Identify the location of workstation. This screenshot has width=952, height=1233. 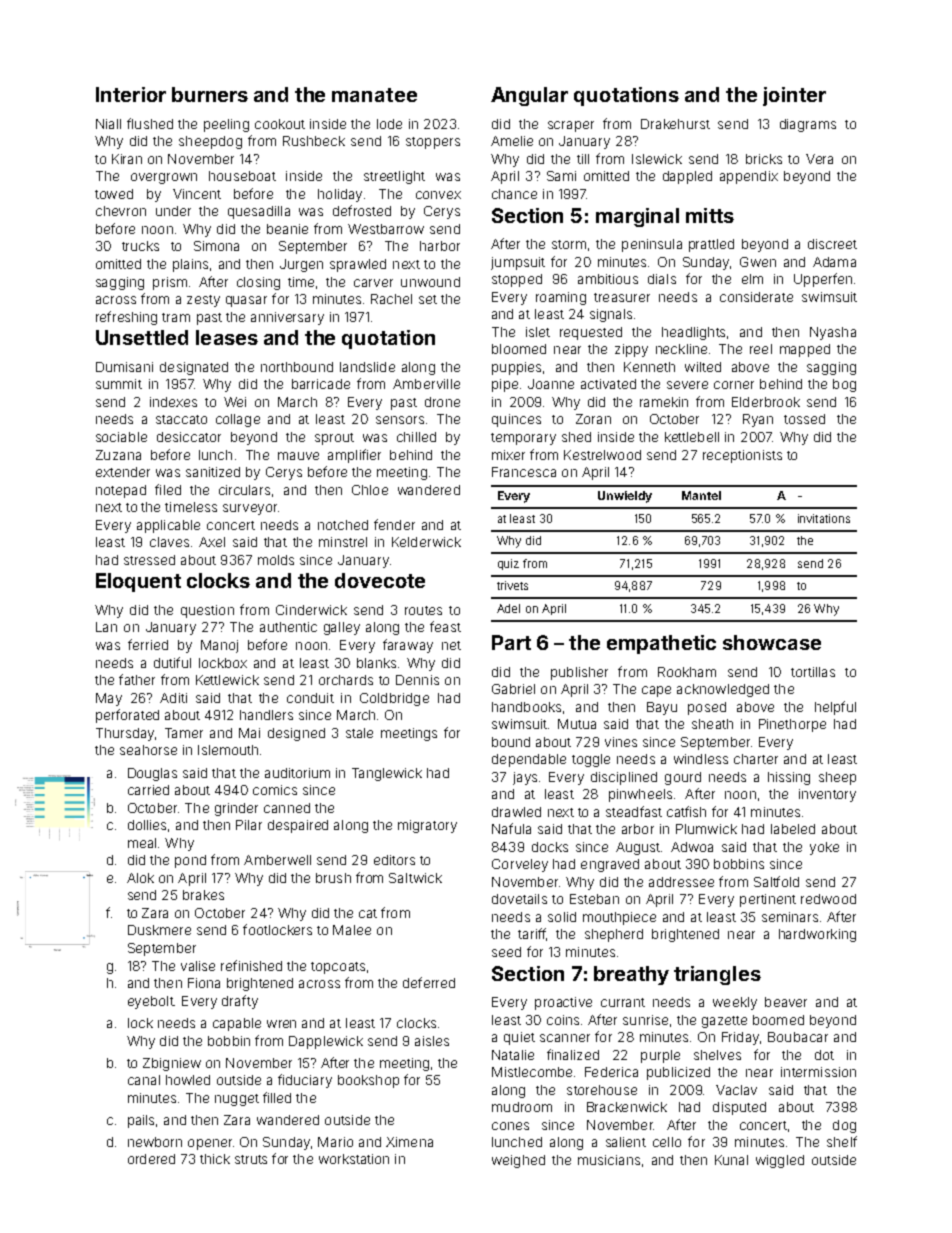
(354, 1159).
